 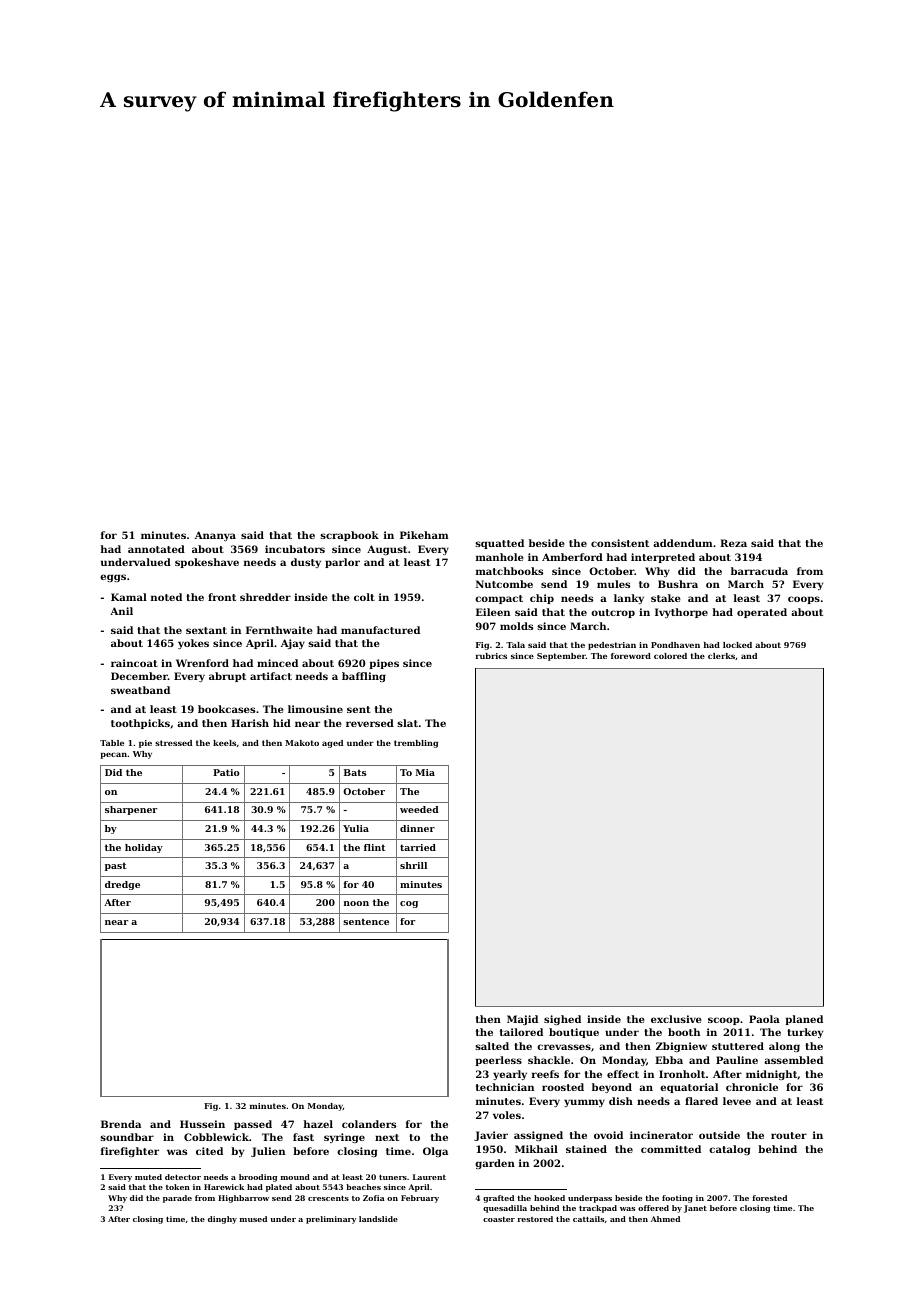 I want to click on catalog, so click(x=729, y=1150).
